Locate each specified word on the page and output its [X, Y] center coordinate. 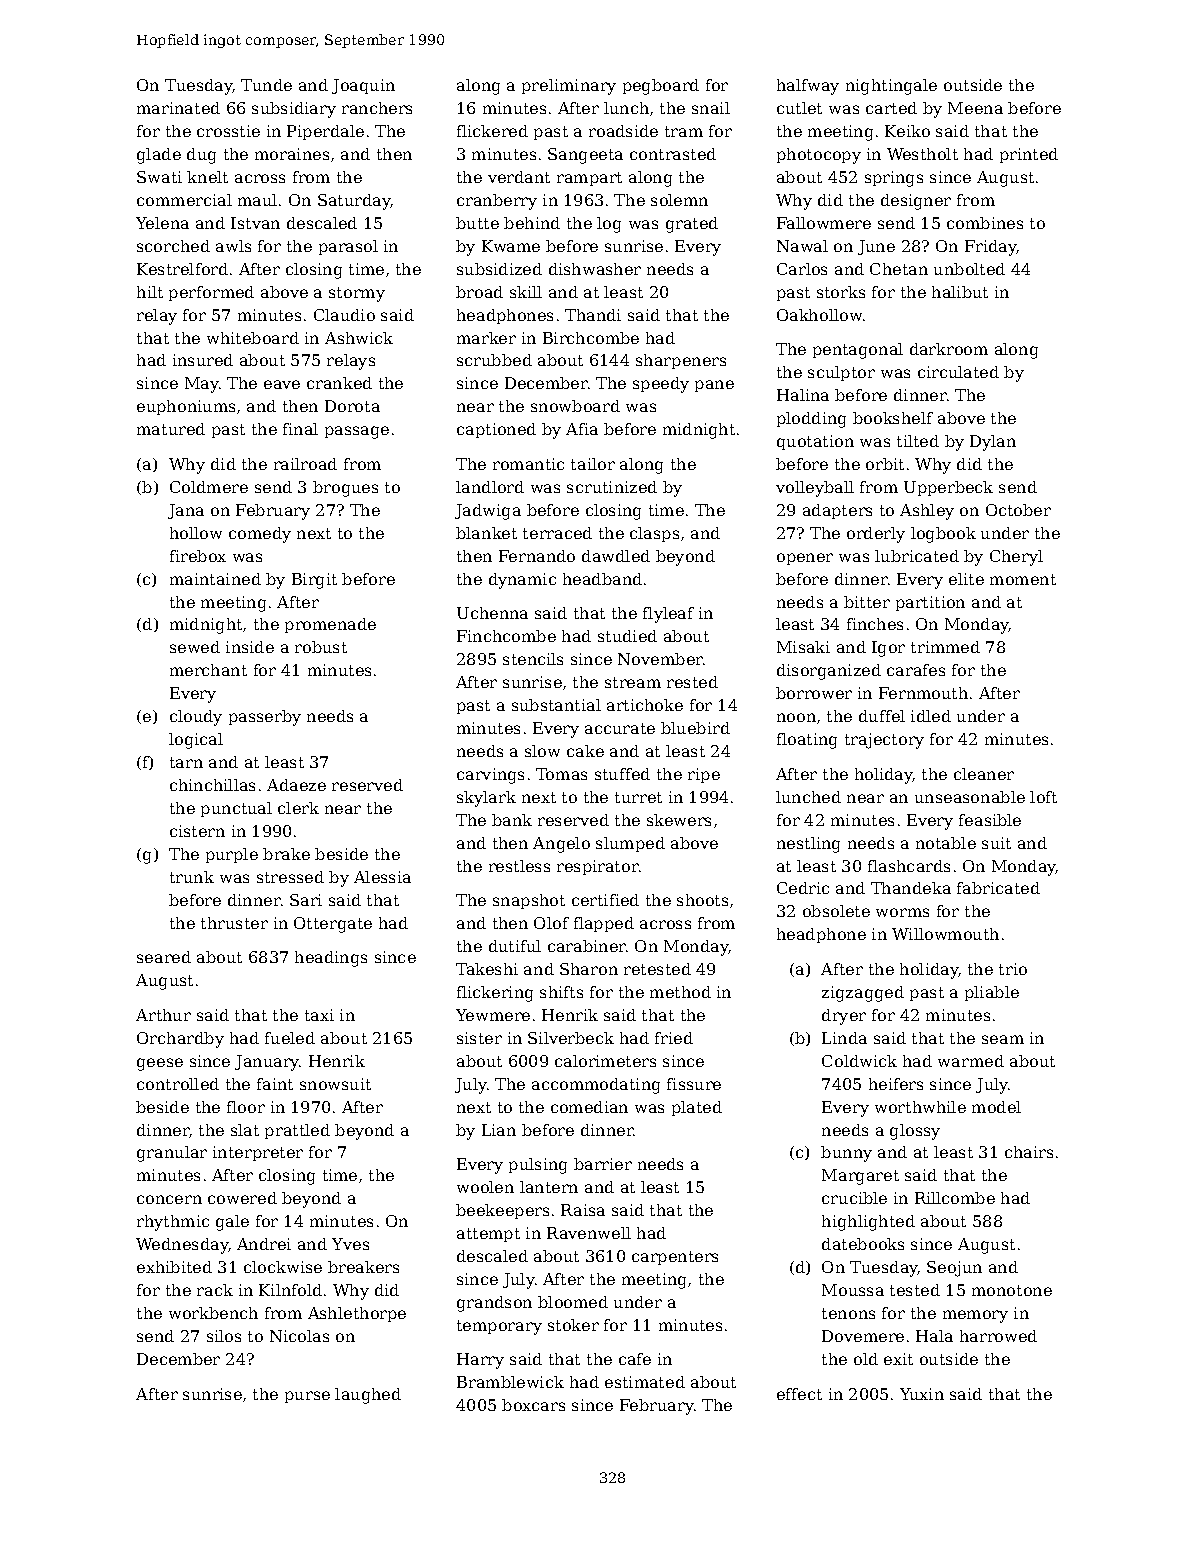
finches [875, 624]
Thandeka [911, 888]
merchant [208, 670]
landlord [490, 487]
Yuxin [922, 1394]
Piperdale [325, 132]
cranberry [497, 202]
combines [985, 223]
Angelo [561, 845]
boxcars [533, 1405]
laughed [368, 1396]
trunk [192, 877]
